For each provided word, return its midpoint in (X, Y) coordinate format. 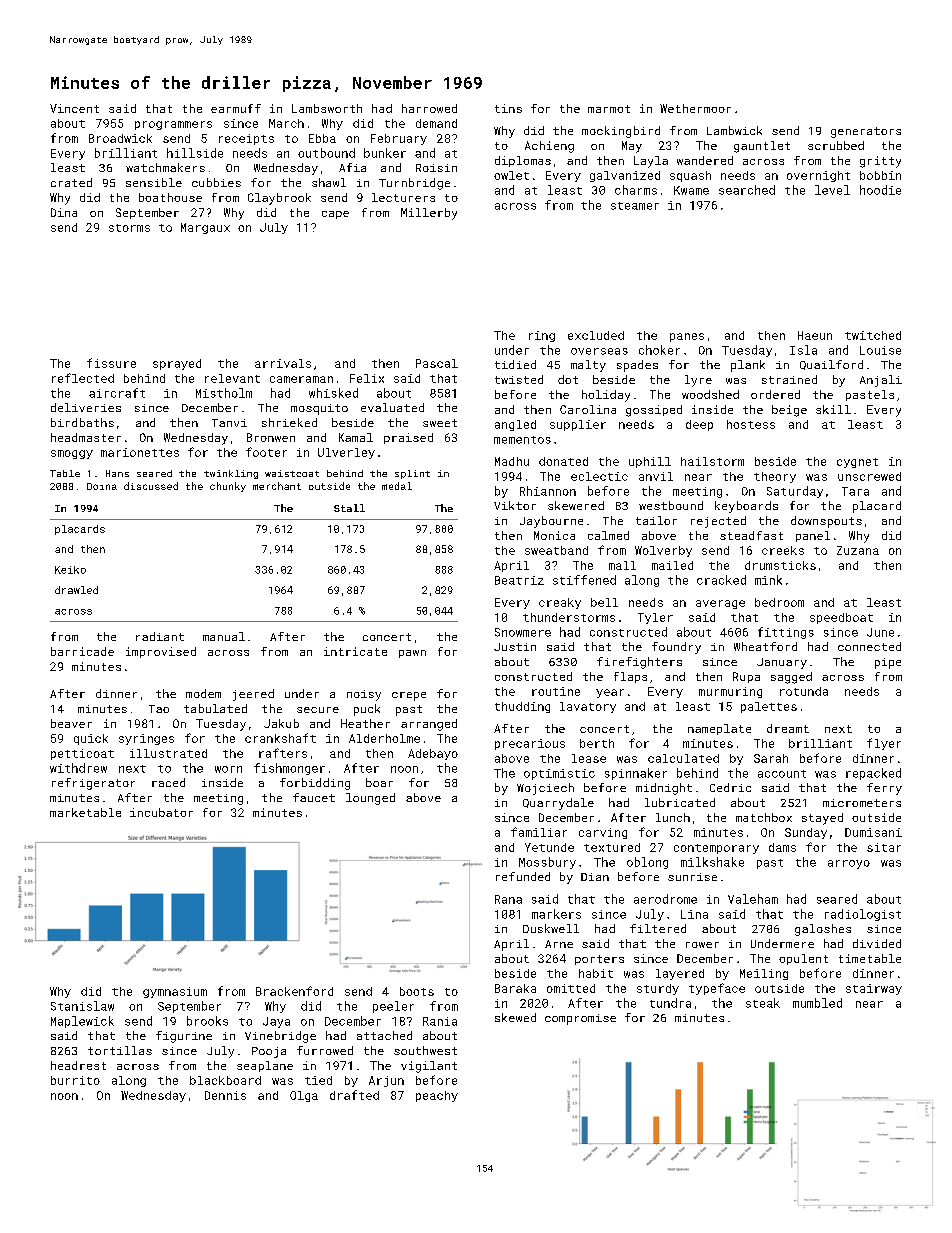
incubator (161, 812)
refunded (523, 876)
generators (866, 132)
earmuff (236, 108)
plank (748, 366)
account (782, 774)
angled (515, 425)
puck (367, 710)
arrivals (283, 363)
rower (702, 945)
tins (508, 108)
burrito (75, 1080)
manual (224, 636)
